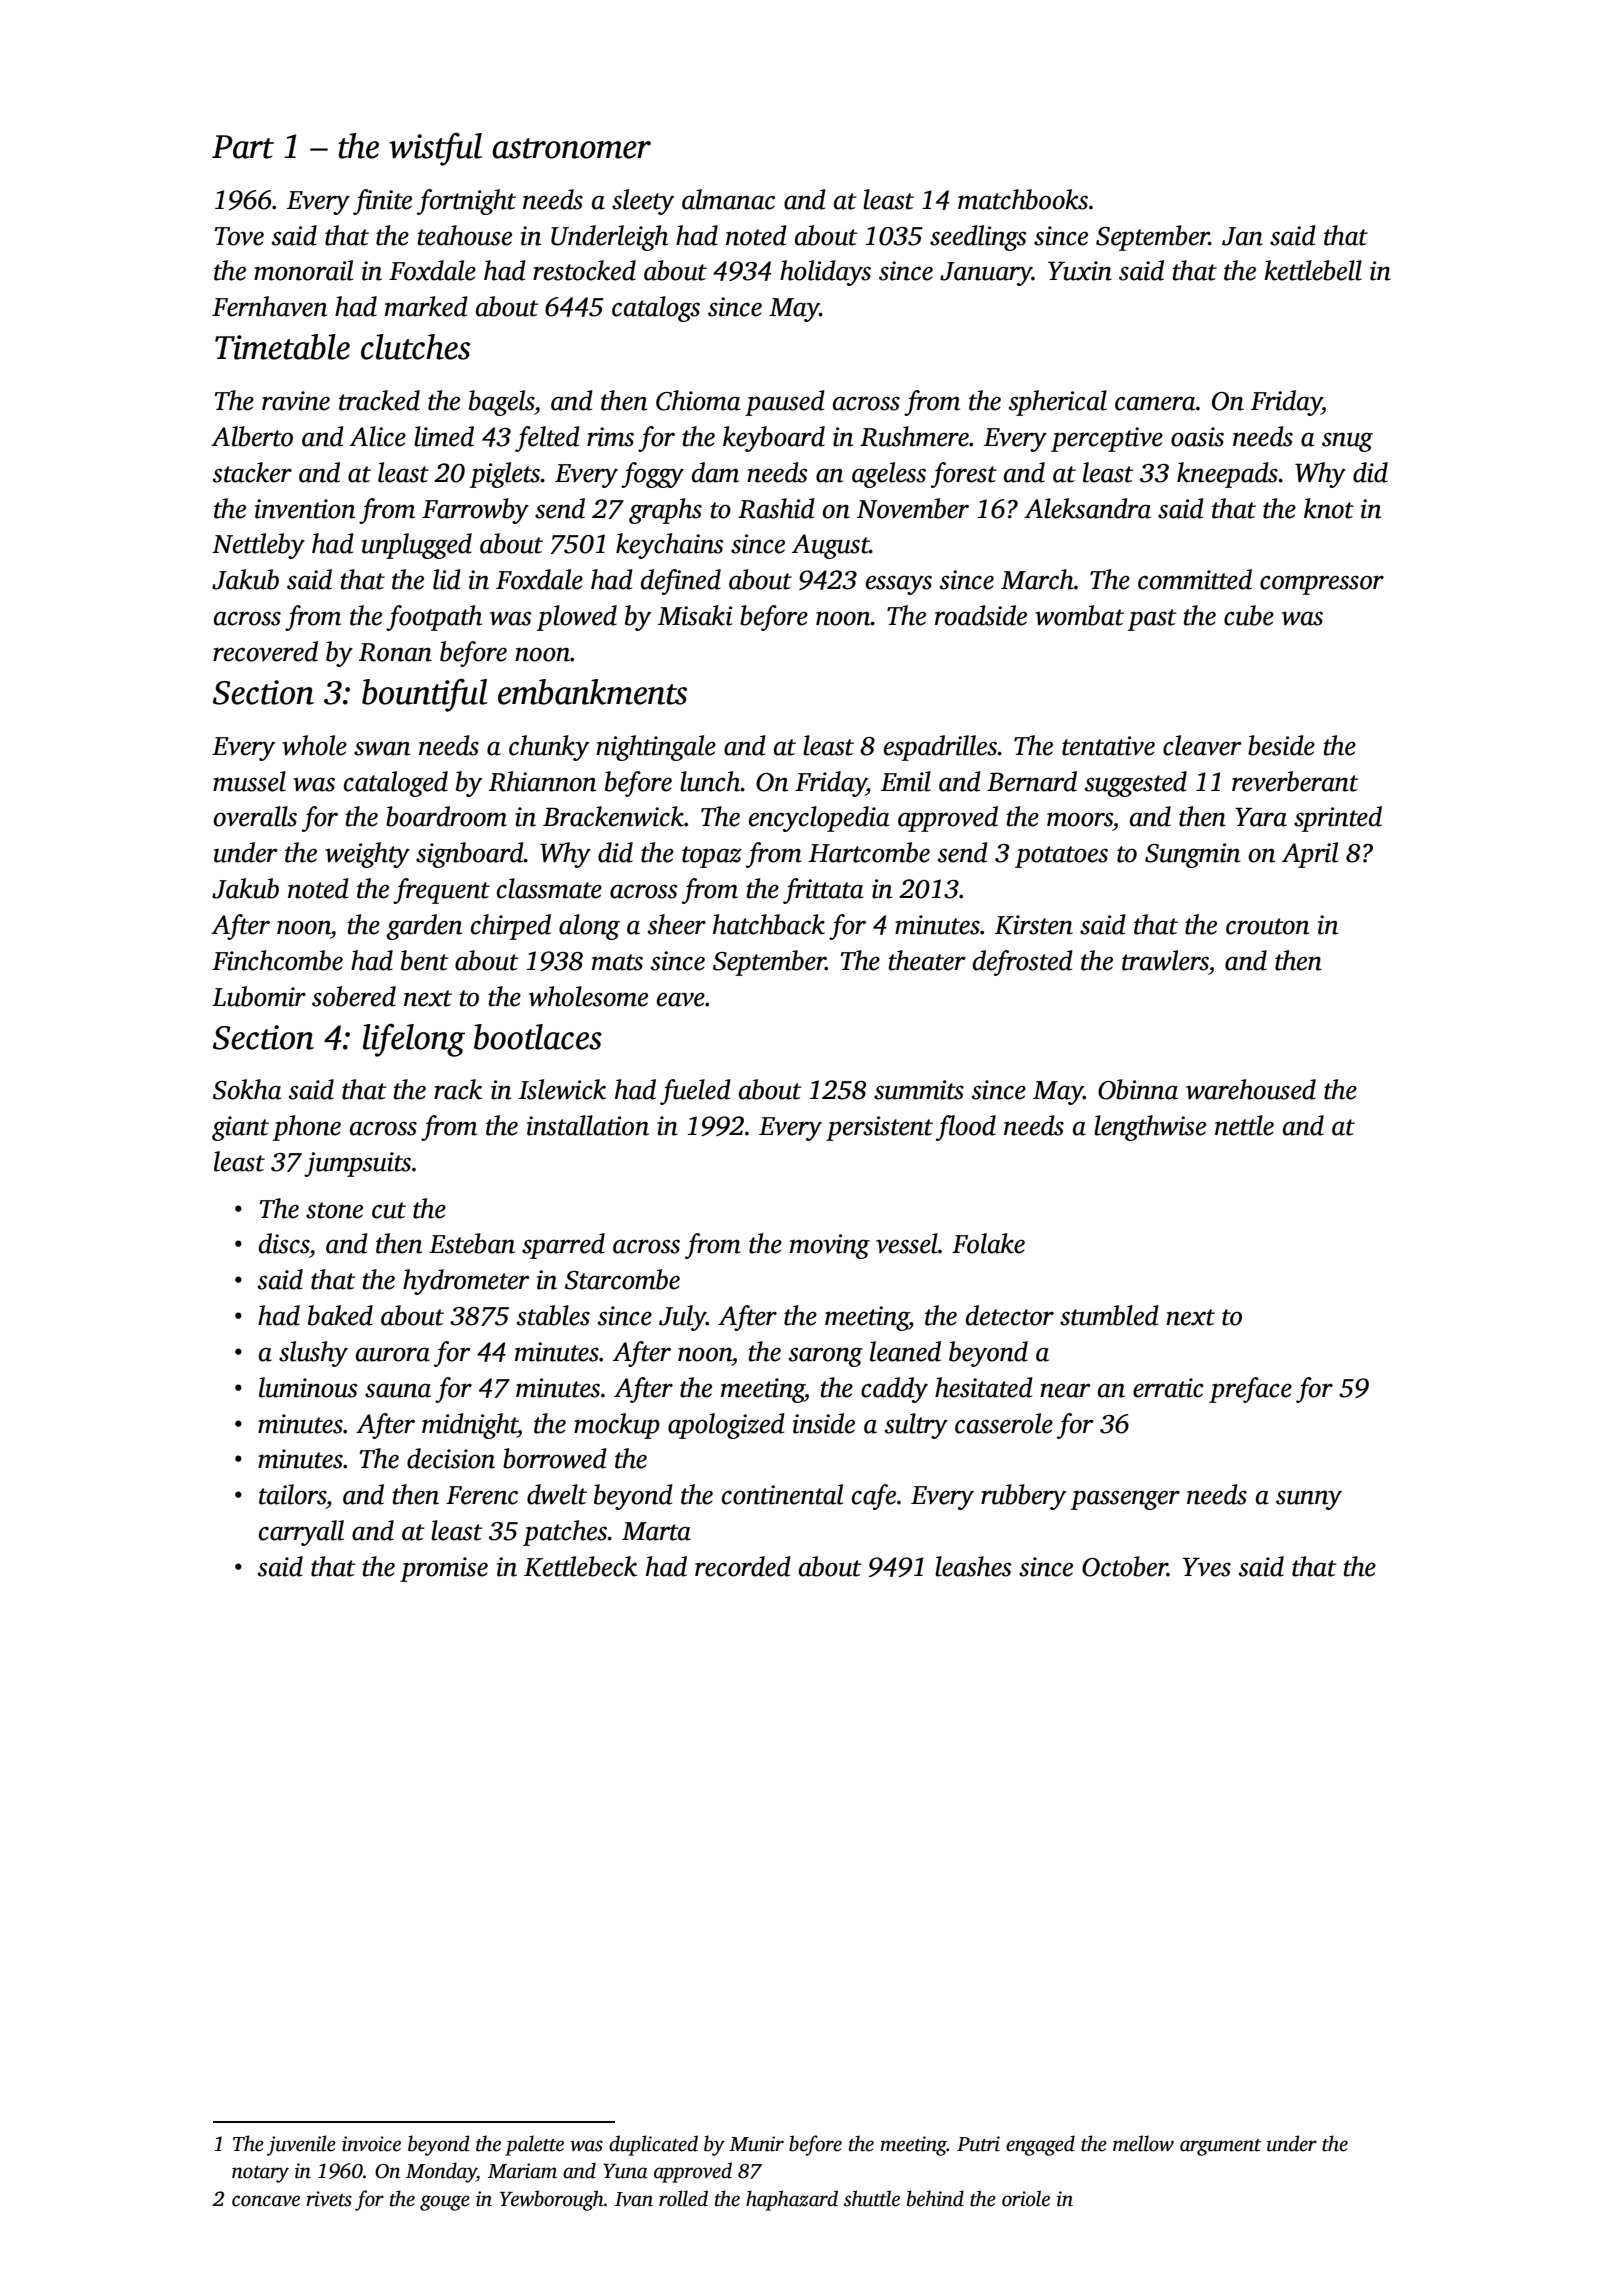  What do you see at coordinates (1087, 508) in the document?
I see `Aleksandra` at bounding box center [1087, 508].
